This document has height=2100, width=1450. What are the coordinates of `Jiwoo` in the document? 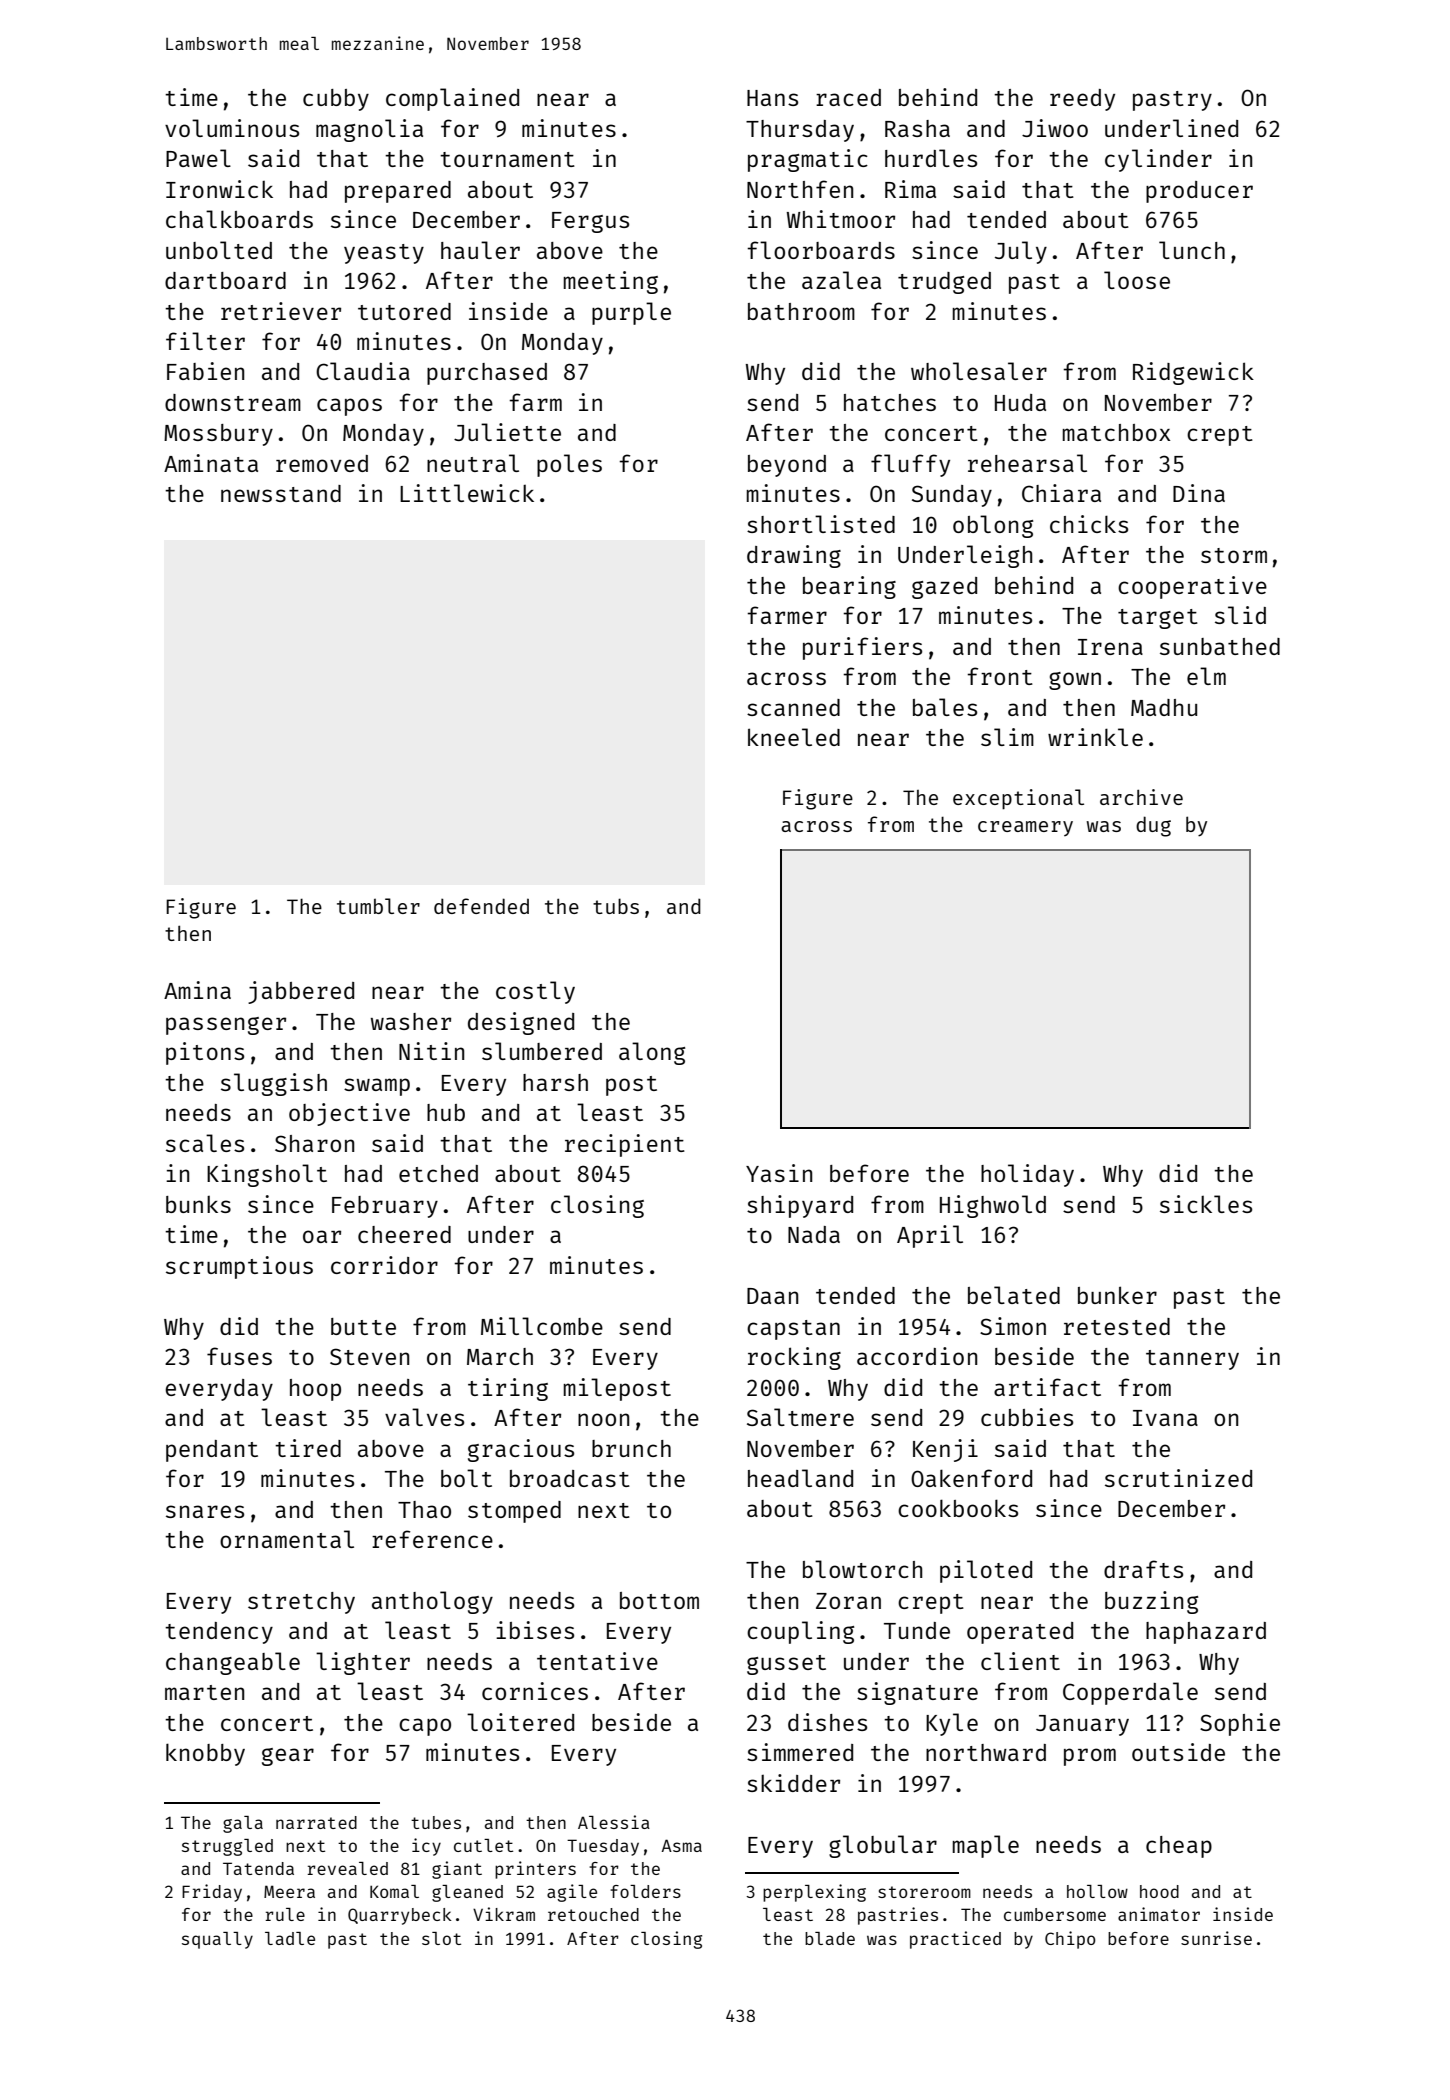 It's located at (1055, 128).
